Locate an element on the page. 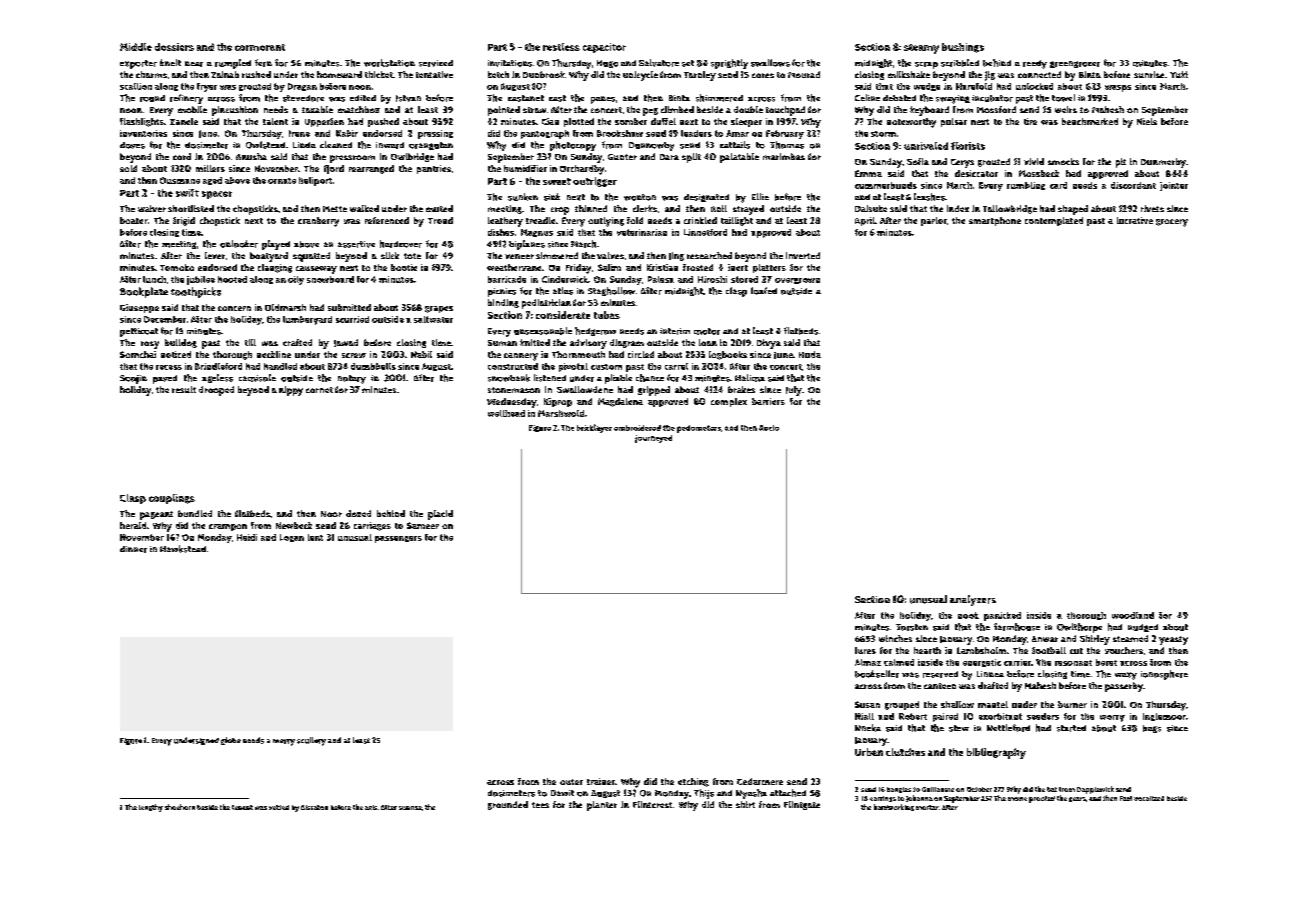 This page has height=924, width=1308. Middle is located at coordinates (136, 47).
